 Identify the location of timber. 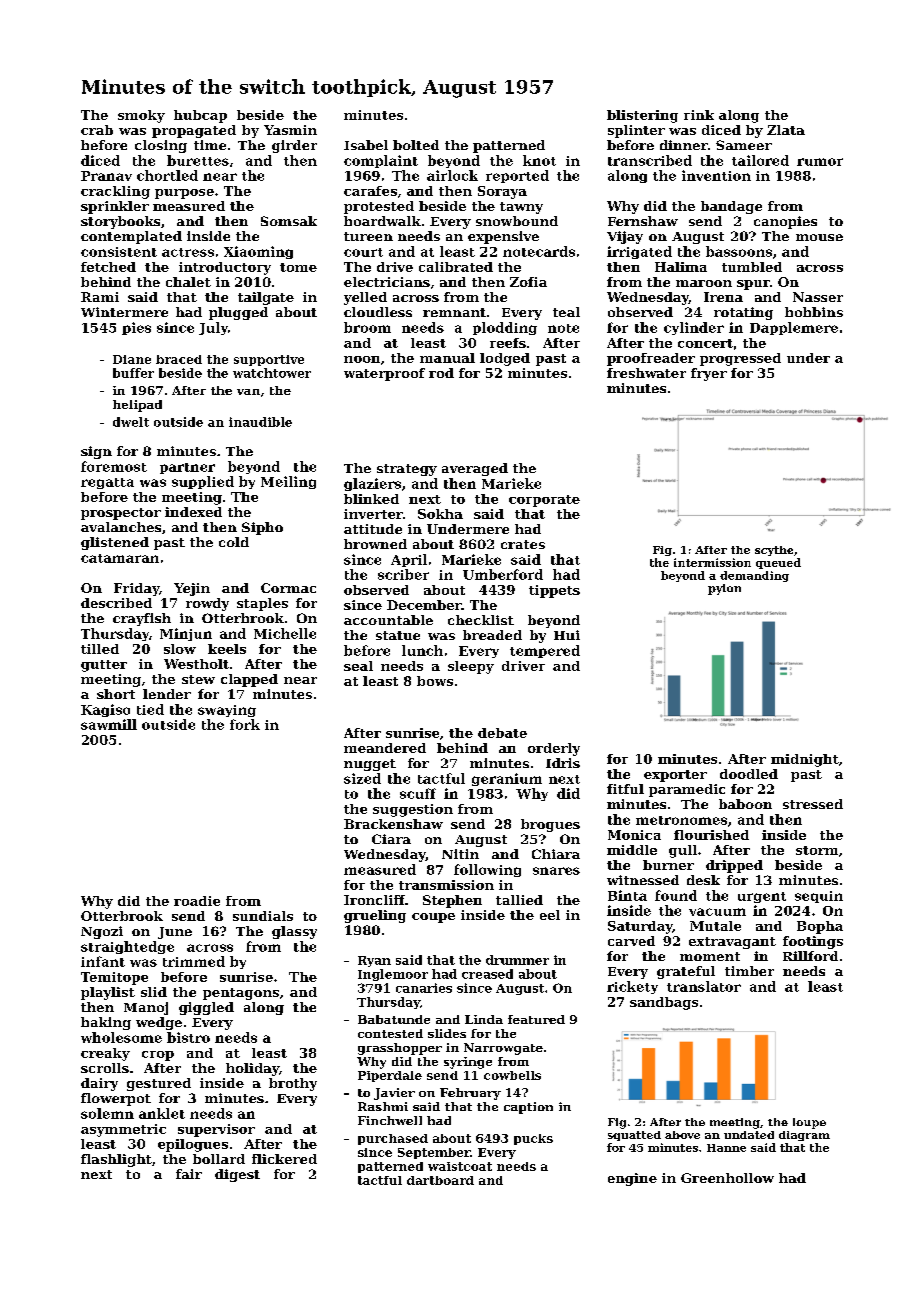
(749, 971).
